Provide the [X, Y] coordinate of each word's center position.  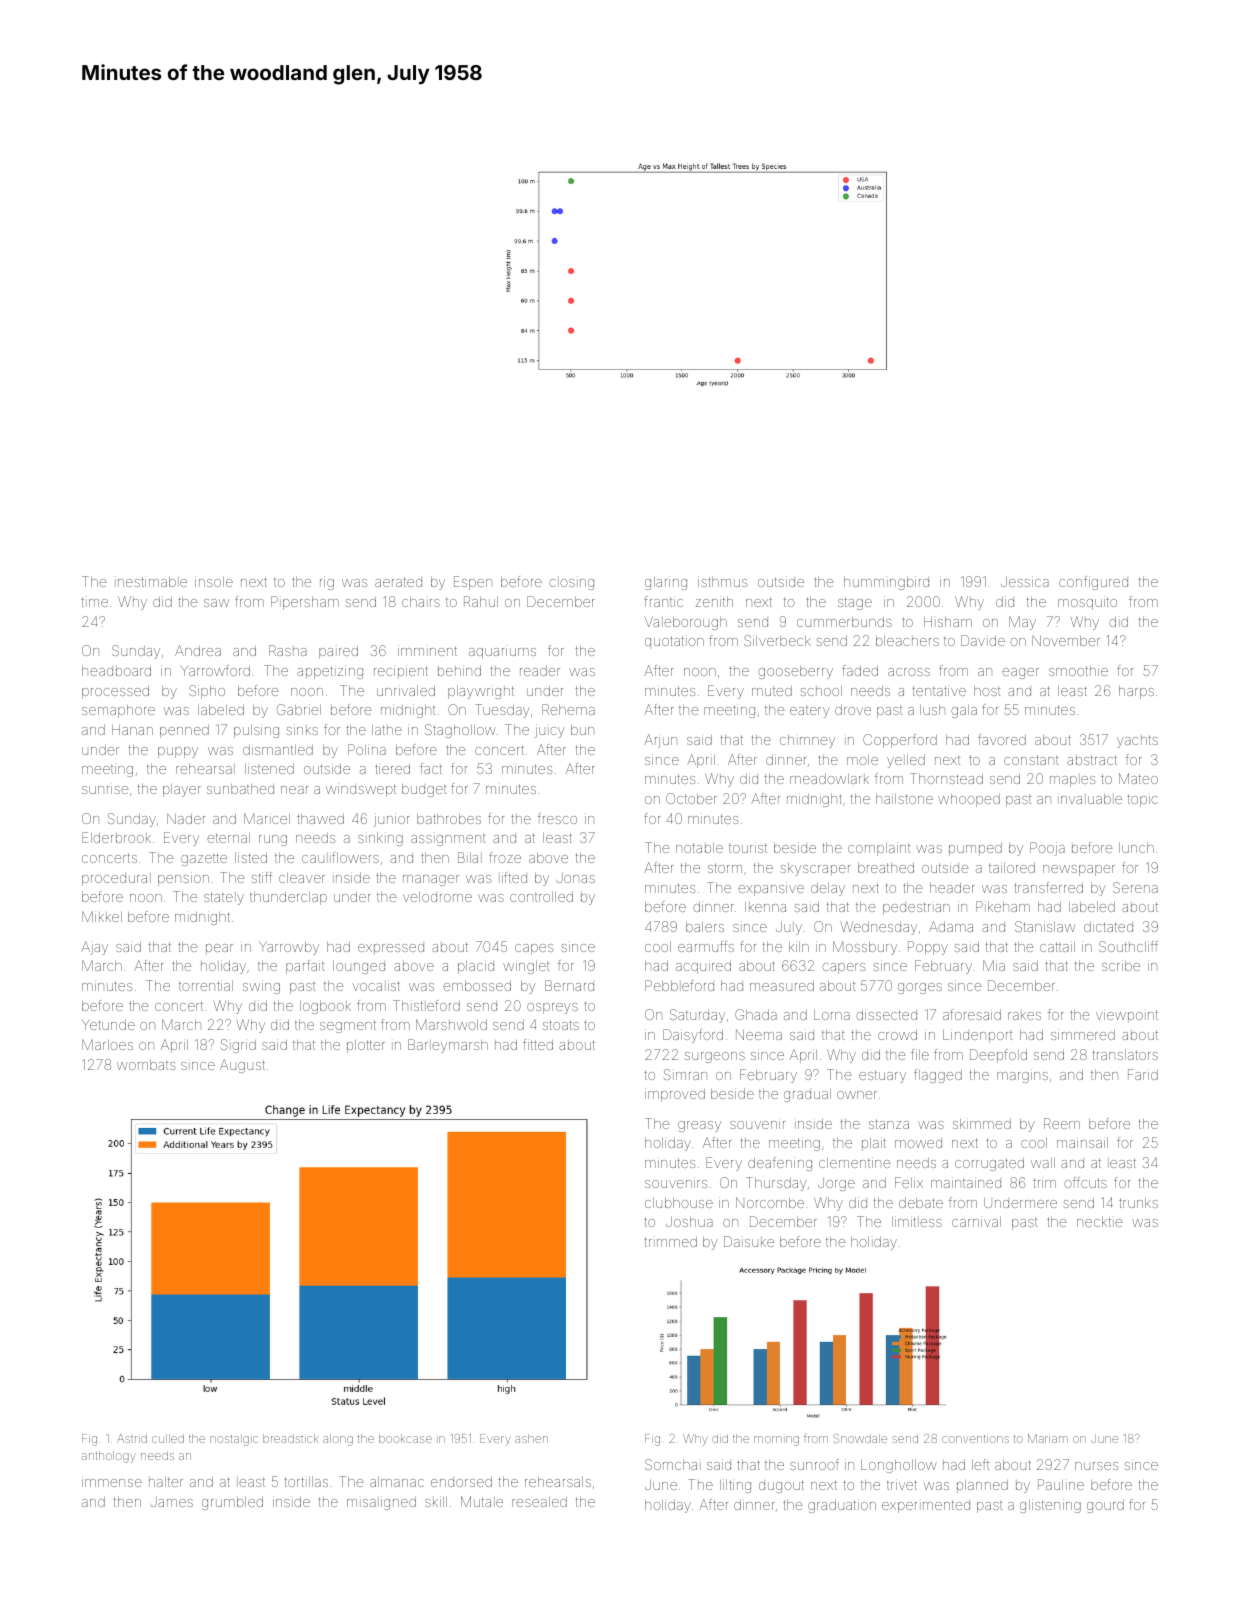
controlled [541, 897]
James [171, 1502]
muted [772, 691]
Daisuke [749, 1241]
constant [1031, 760]
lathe [387, 730]
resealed [539, 1502]
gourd [1105, 1506]
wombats [146, 1065]
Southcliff [1128, 946]
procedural [116, 879]
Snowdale [860, 1438]
